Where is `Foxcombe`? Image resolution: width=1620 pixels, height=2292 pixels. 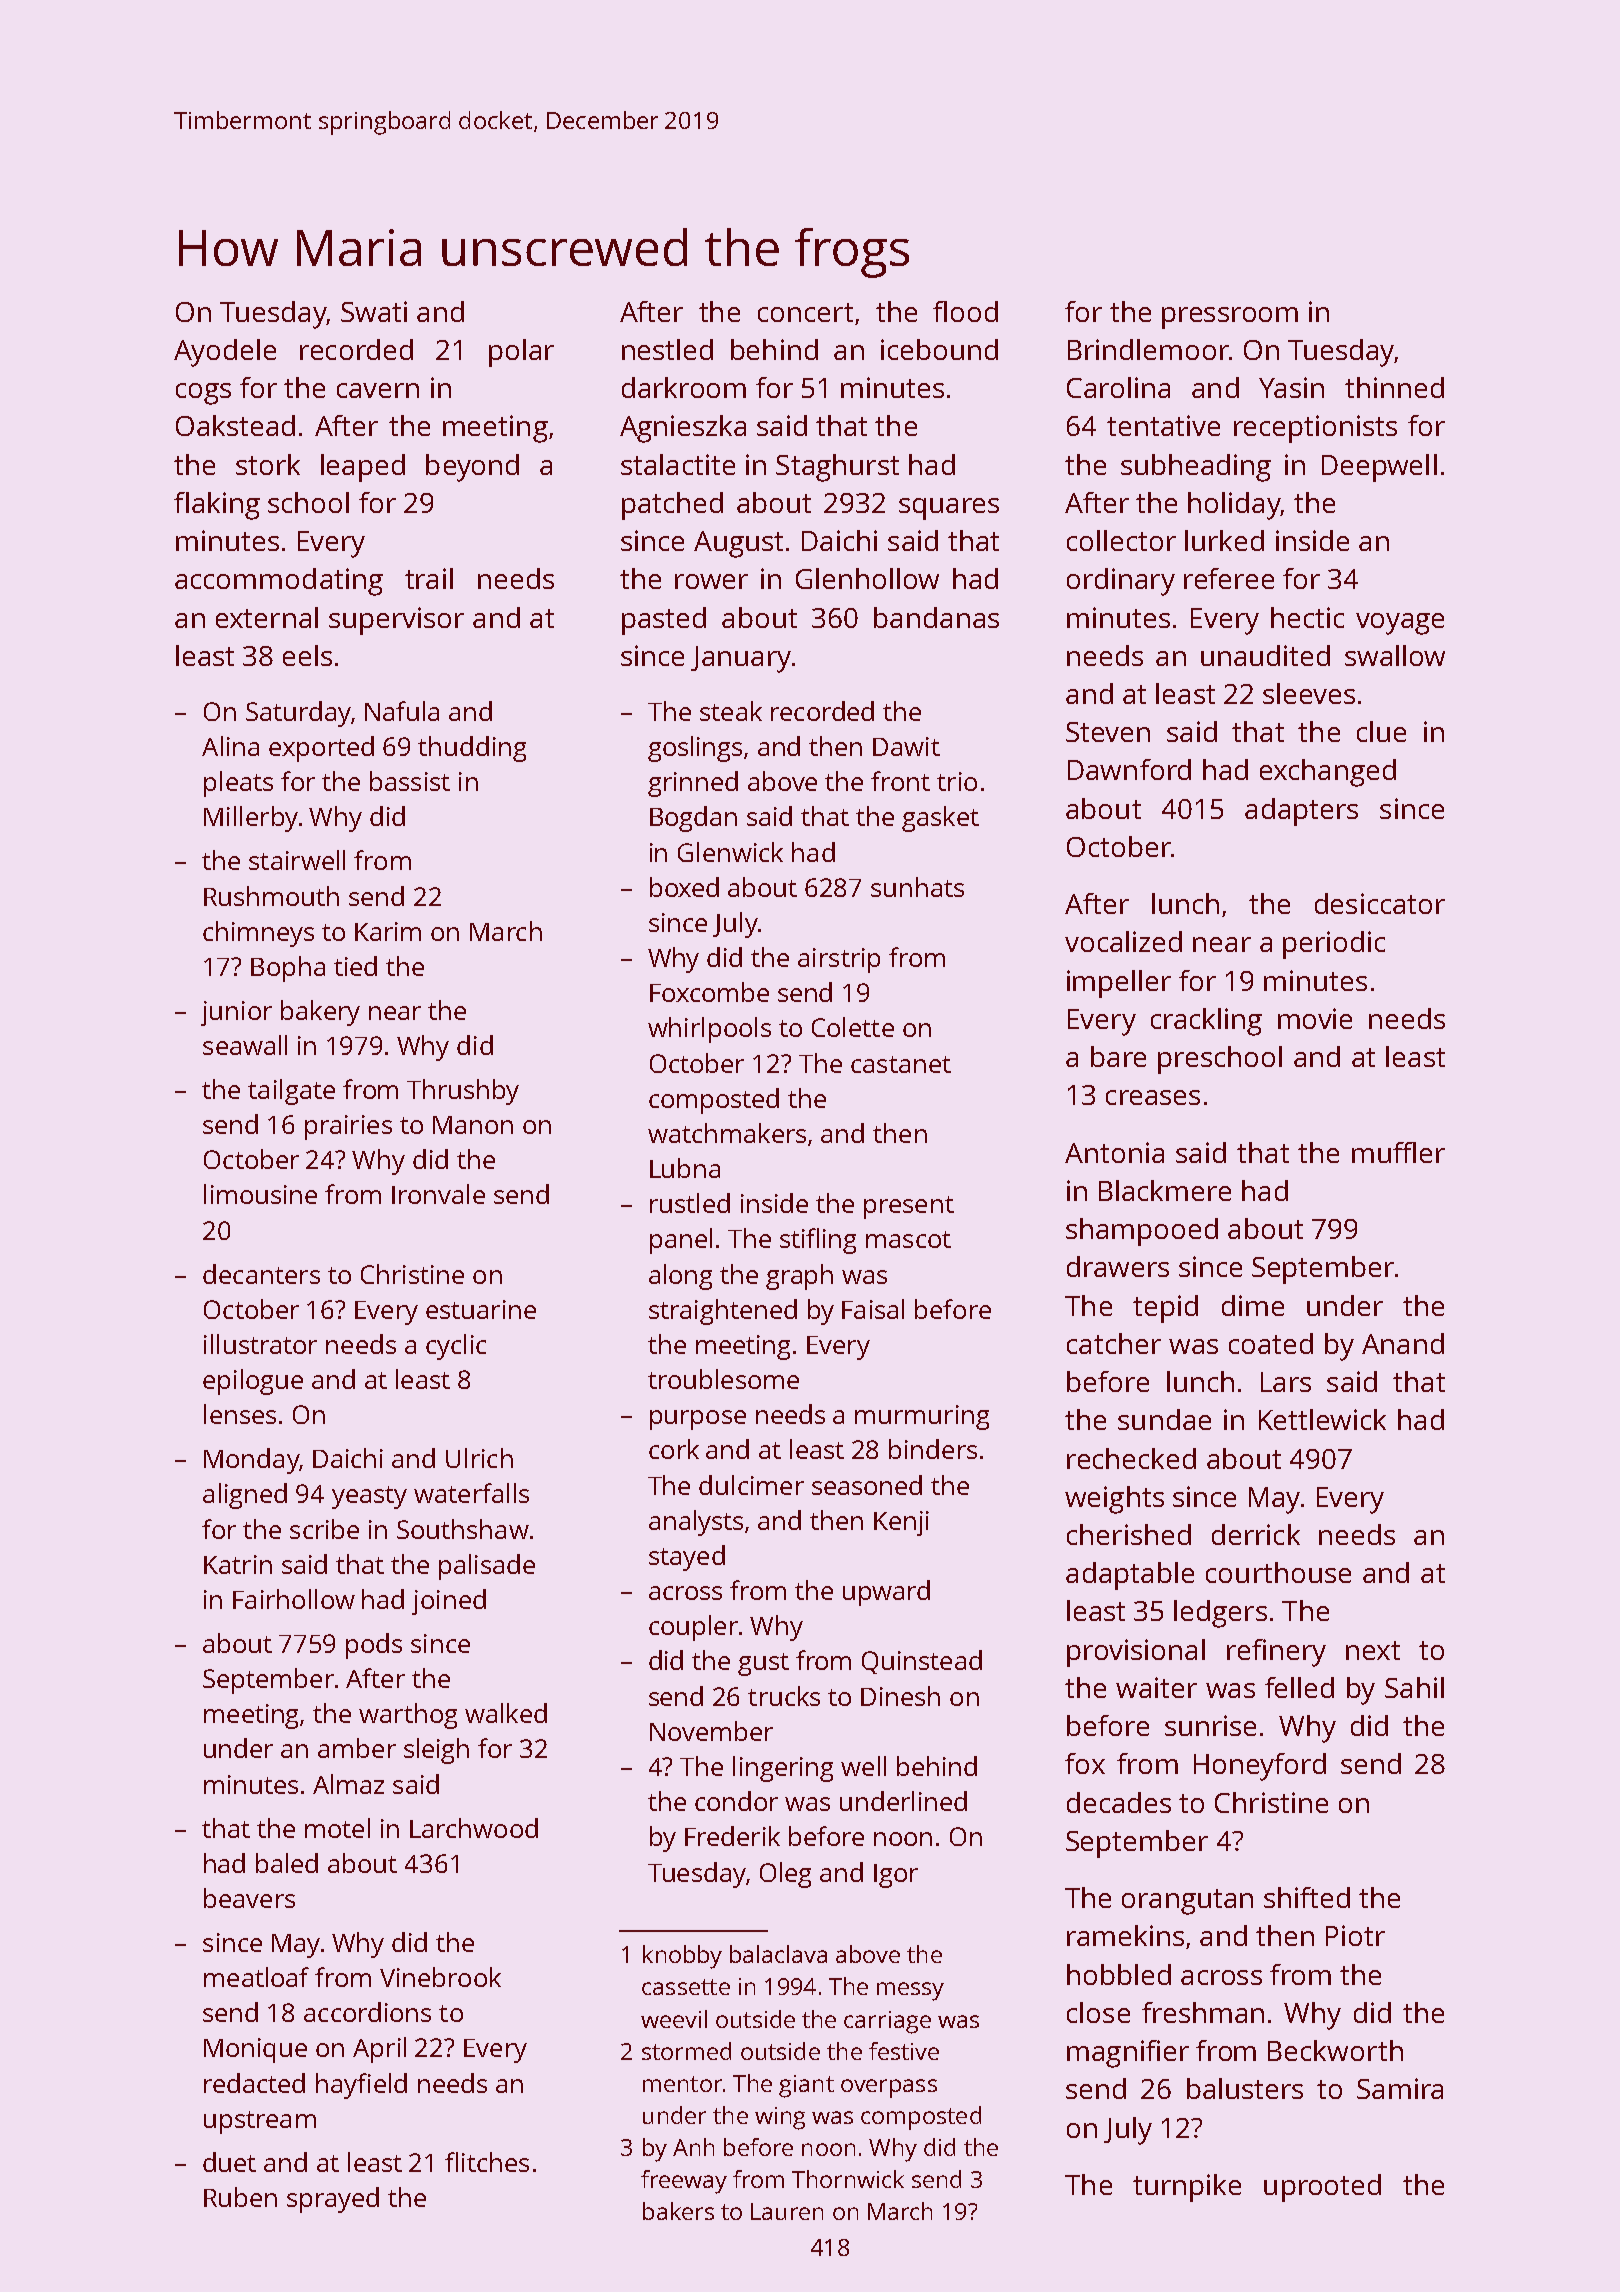 Foxcombe is located at coordinates (709, 992).
